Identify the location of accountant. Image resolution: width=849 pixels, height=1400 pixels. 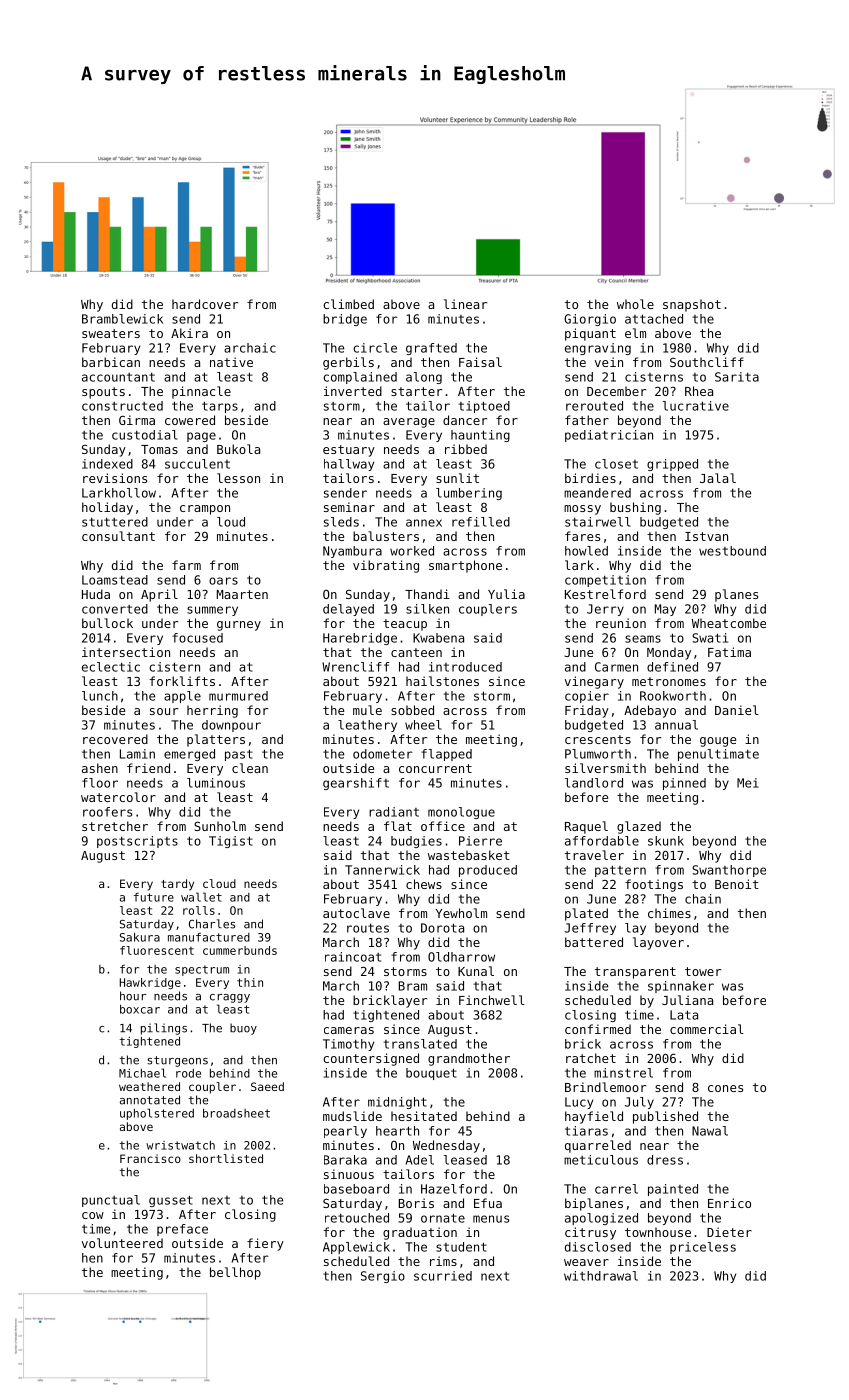
(118, 377).
